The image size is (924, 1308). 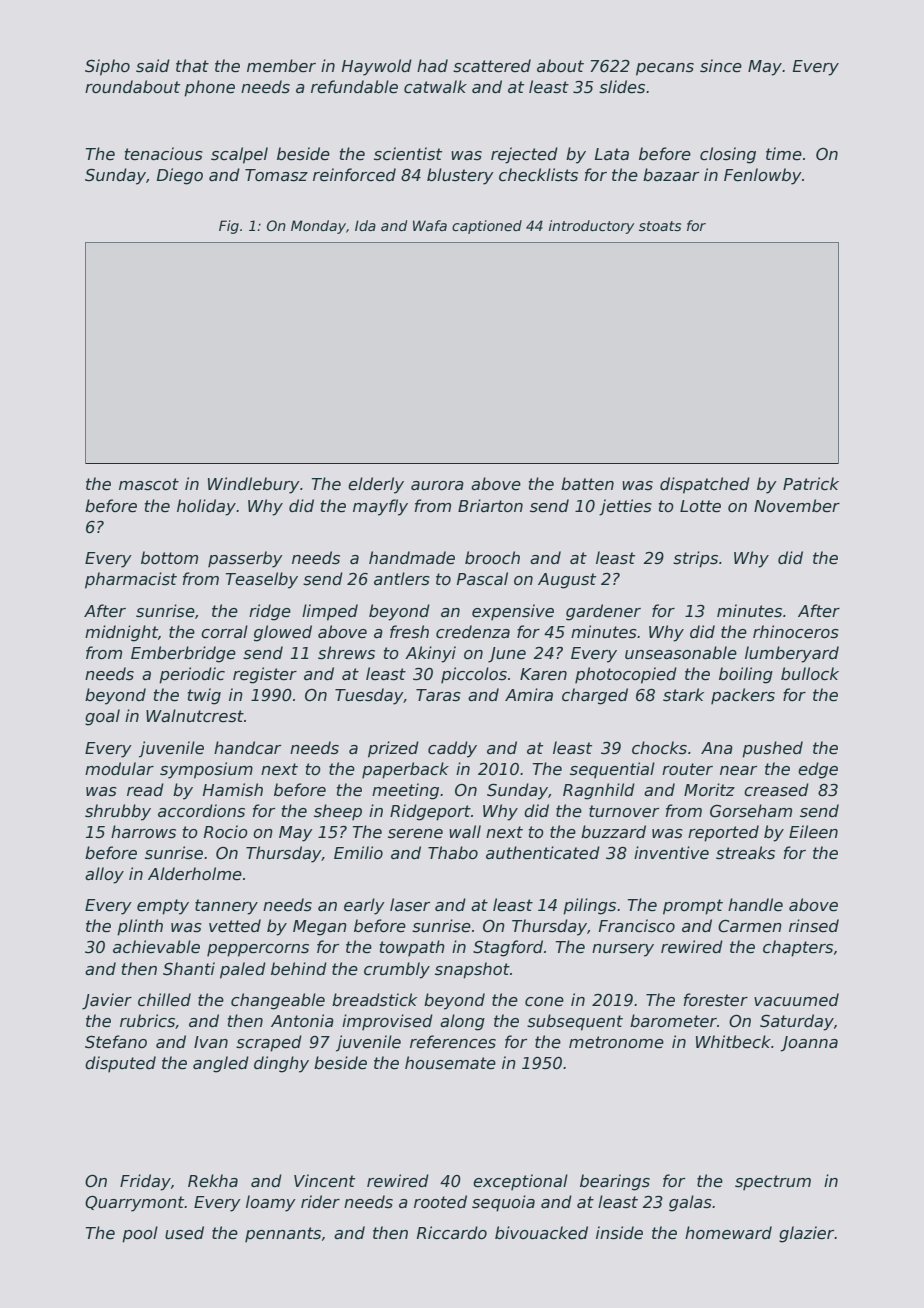 What do you see at coordinates (660, 226) in the screenshot?
I see `stoats` at bounding box center [660, 226].
